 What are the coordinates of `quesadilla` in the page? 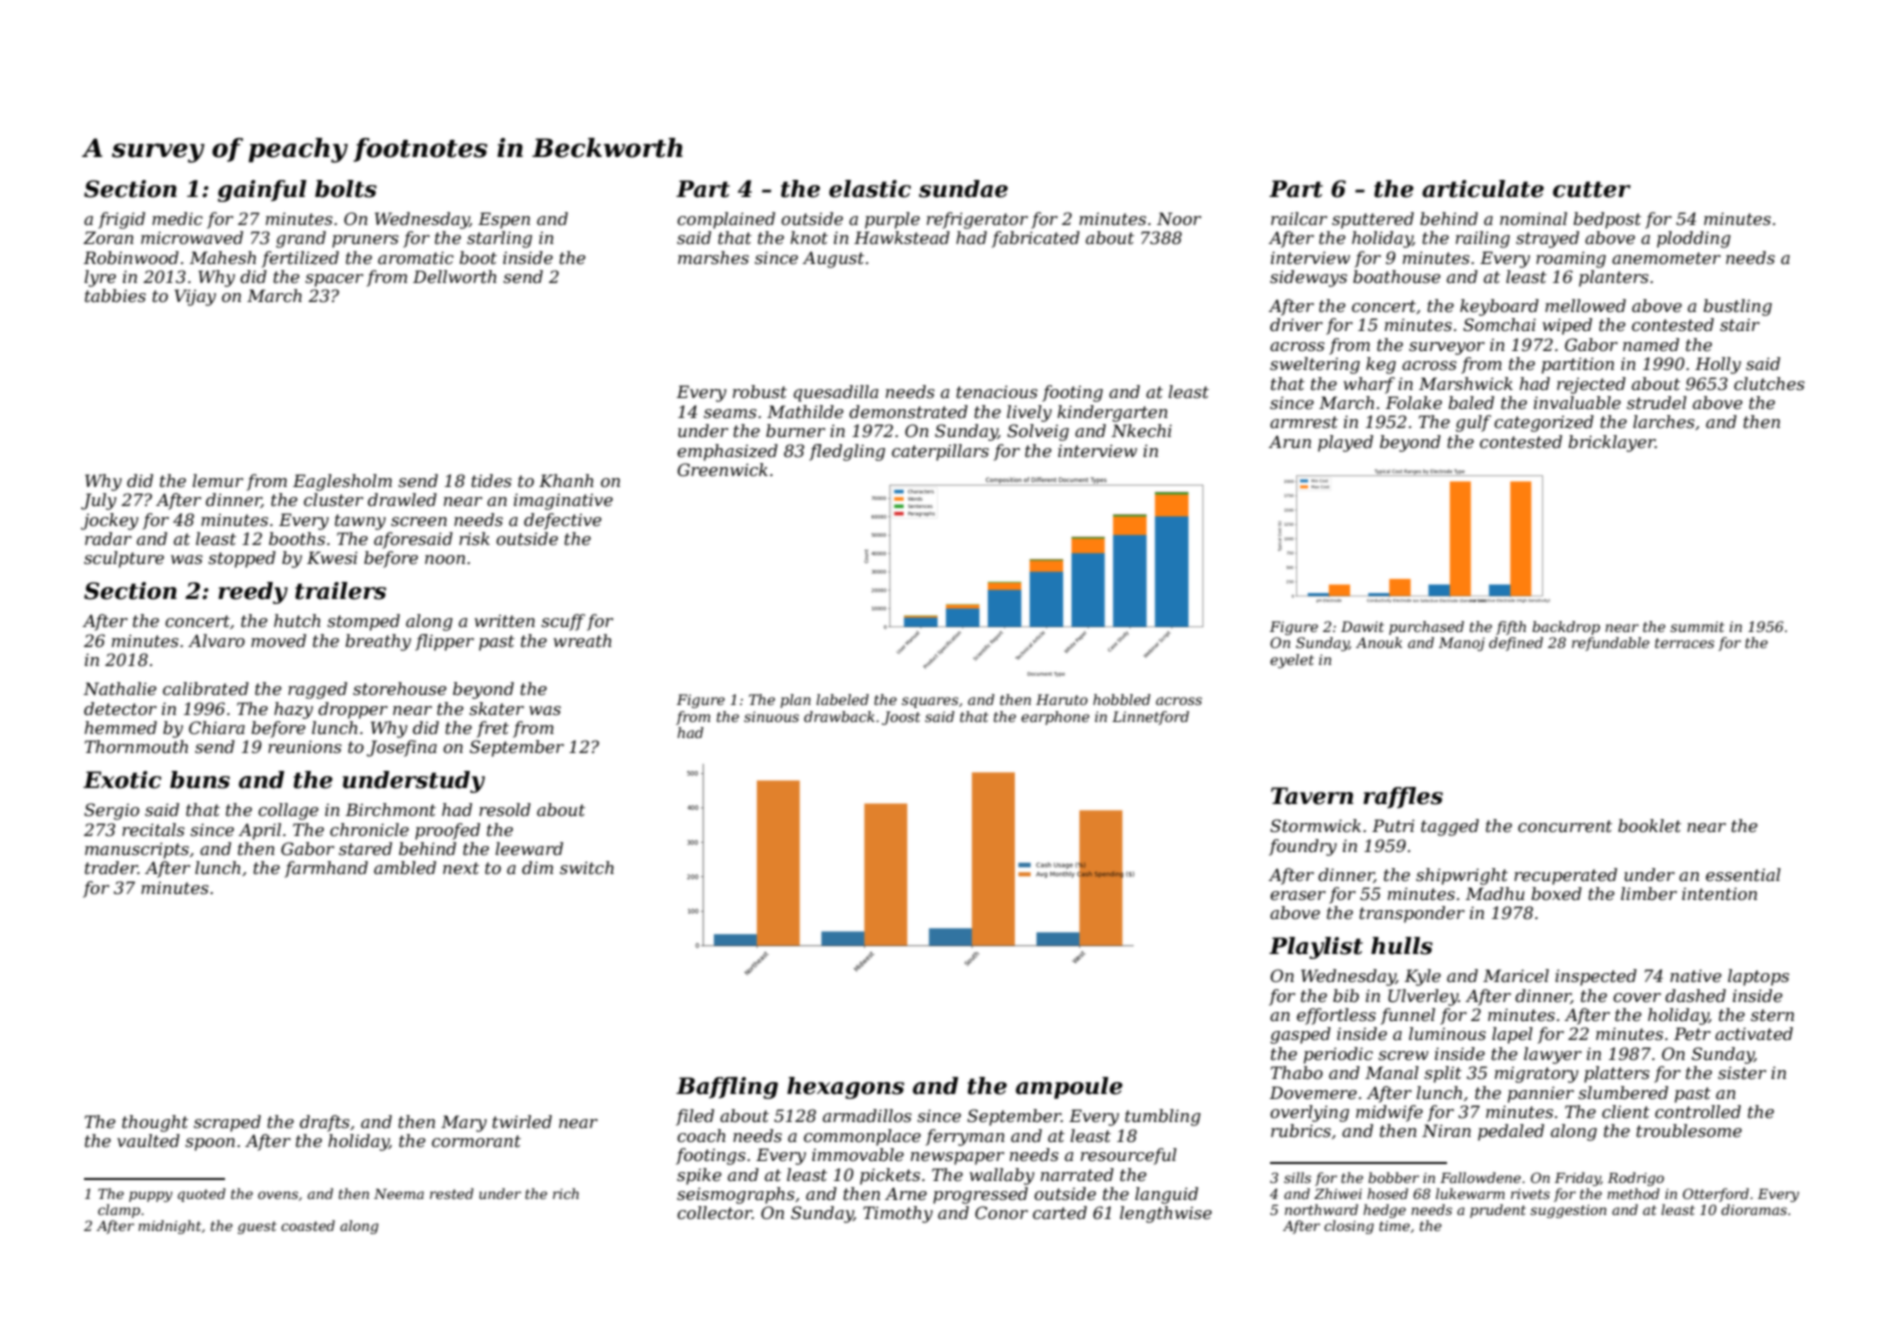 It's located at (836, 393).
